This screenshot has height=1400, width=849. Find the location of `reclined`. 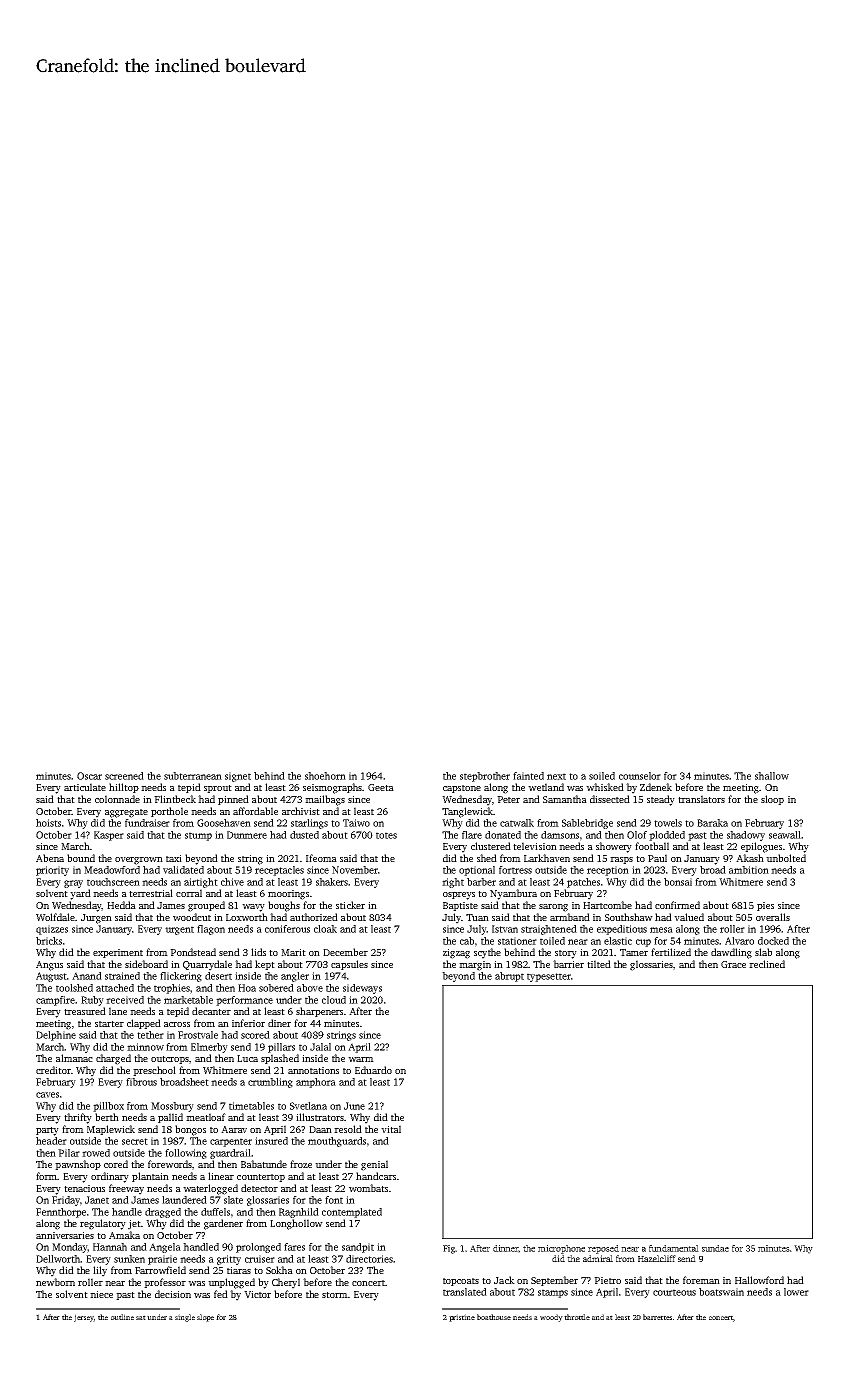

reclined is located at coordinates (767, 964).
